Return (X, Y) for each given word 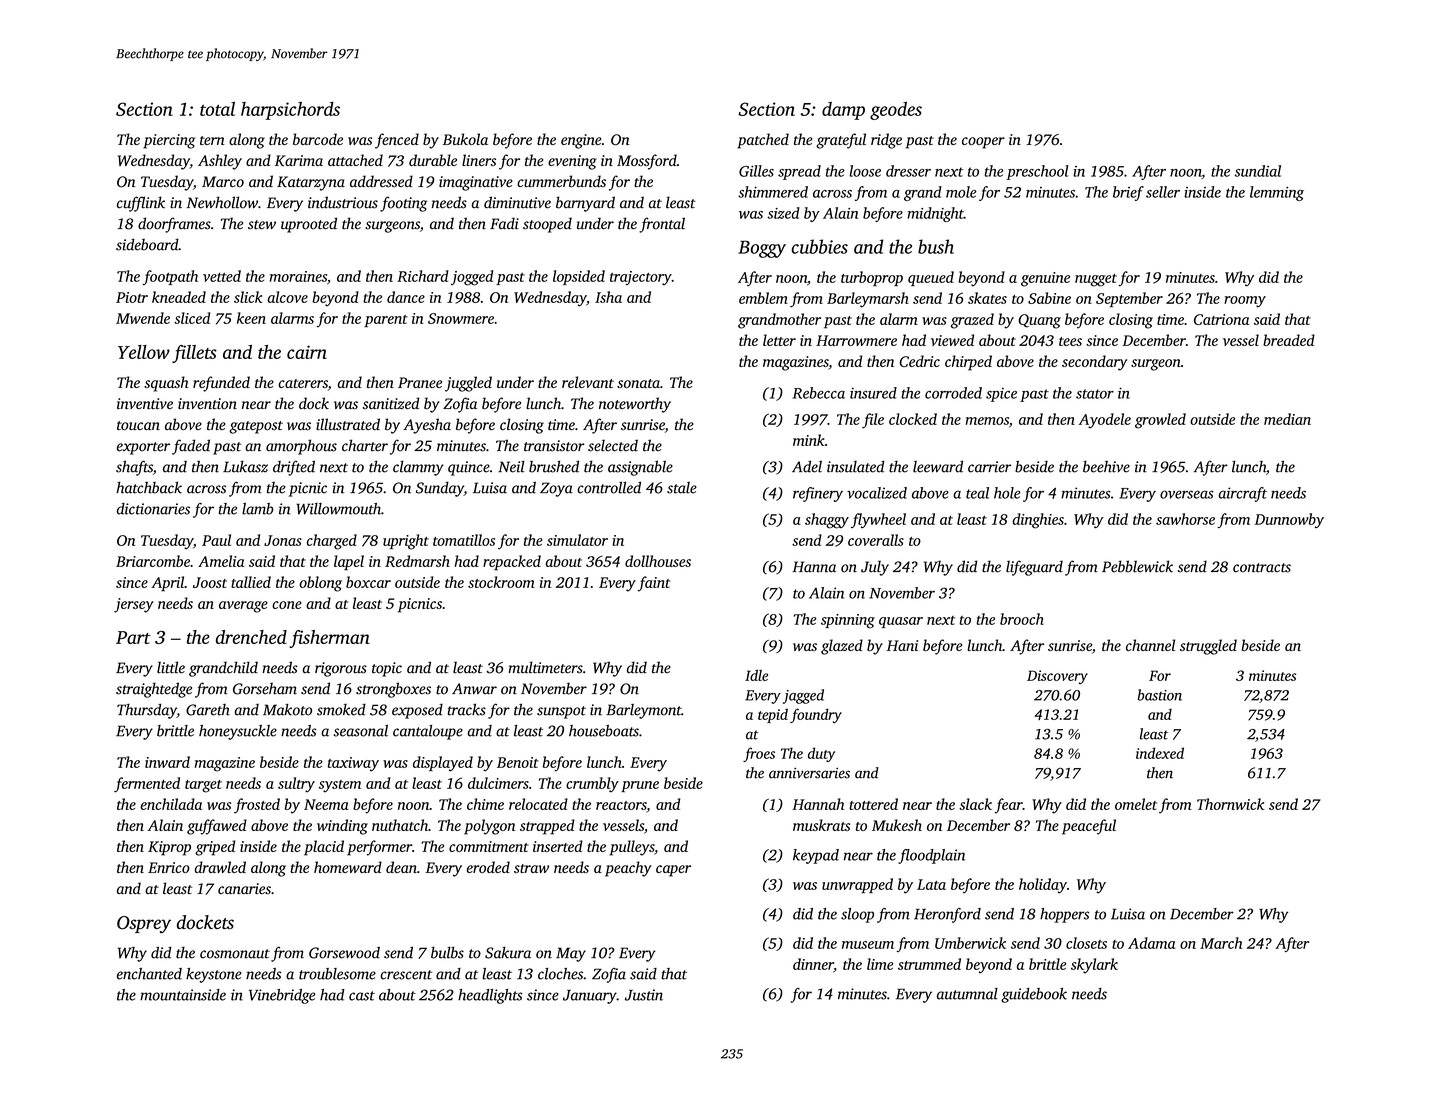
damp (843, 111)
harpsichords (290, 111)
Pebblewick (1137, 566)
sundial (1258, 171)
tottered (873, 804)
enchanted (149, 974)
